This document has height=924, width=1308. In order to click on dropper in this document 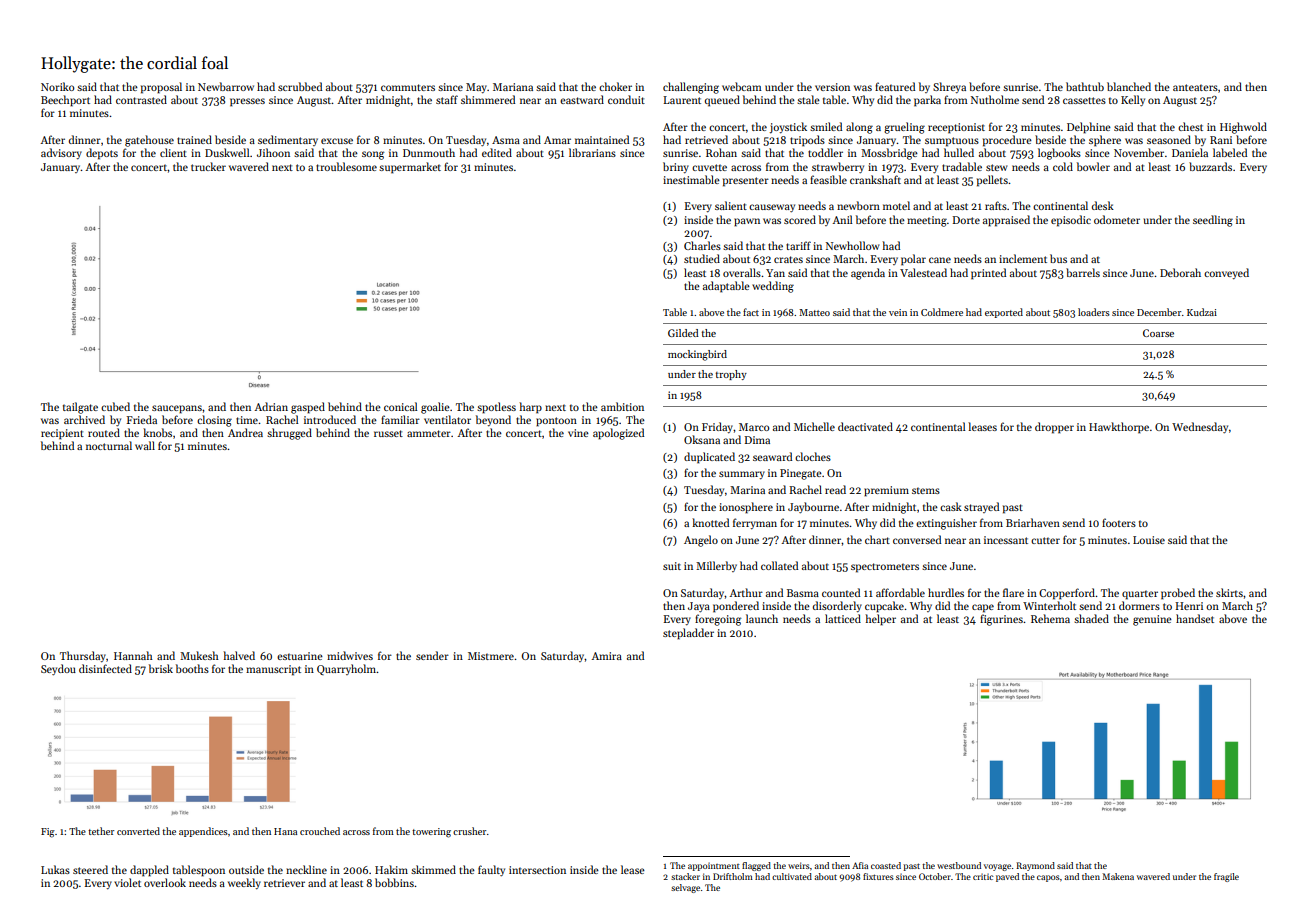, I will do `click(1054, 428)`.
